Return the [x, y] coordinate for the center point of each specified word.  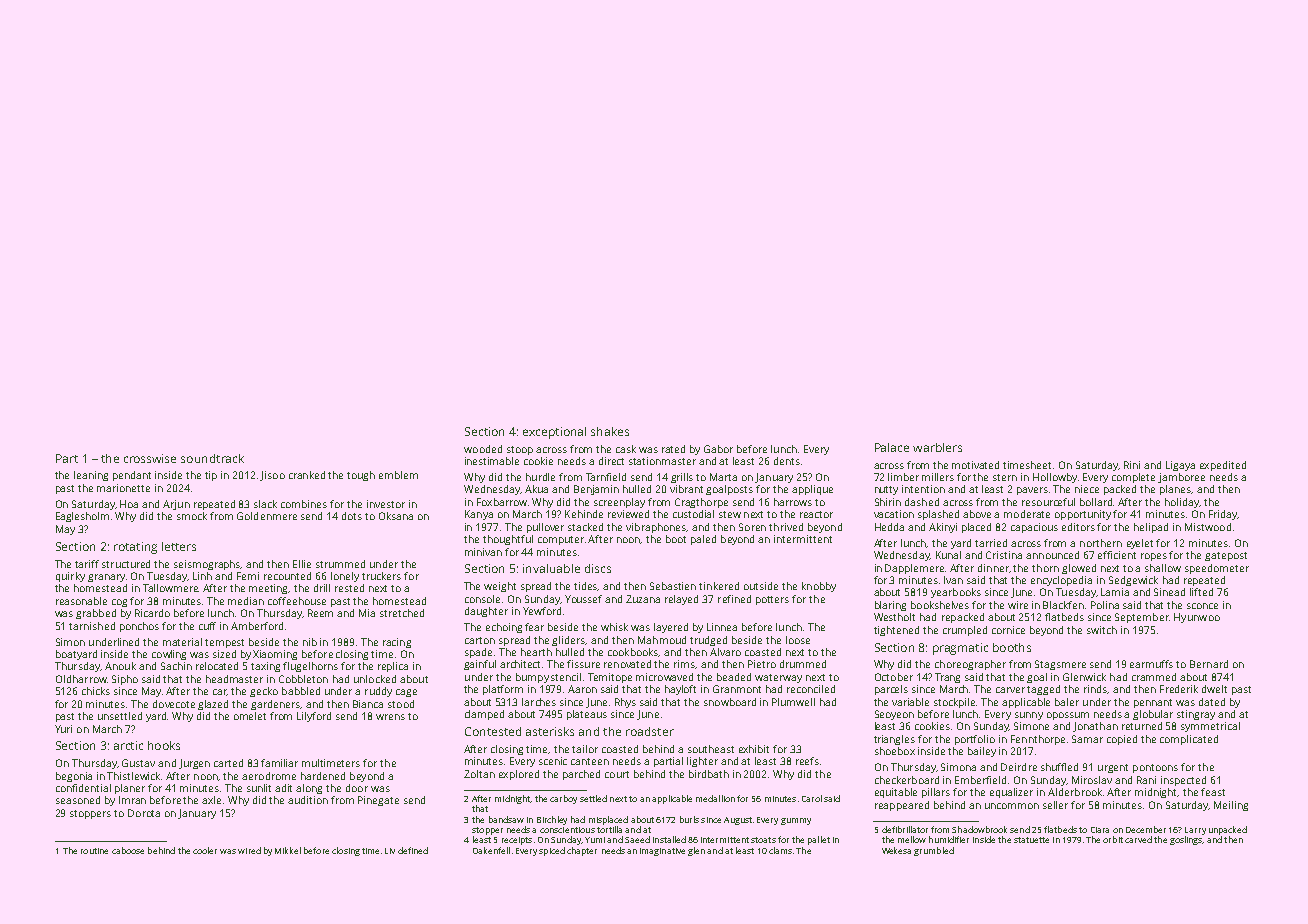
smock [192, 516]
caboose [128, 850]
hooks [164, 745]
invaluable [551, 568]
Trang [947, 678]
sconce [1202, 606]
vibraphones [656, 528]
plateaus [587, 715]
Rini [1132, 465]
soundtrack [212, 458]
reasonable [81, 601]
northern [1101, 543]
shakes [610, 431]
